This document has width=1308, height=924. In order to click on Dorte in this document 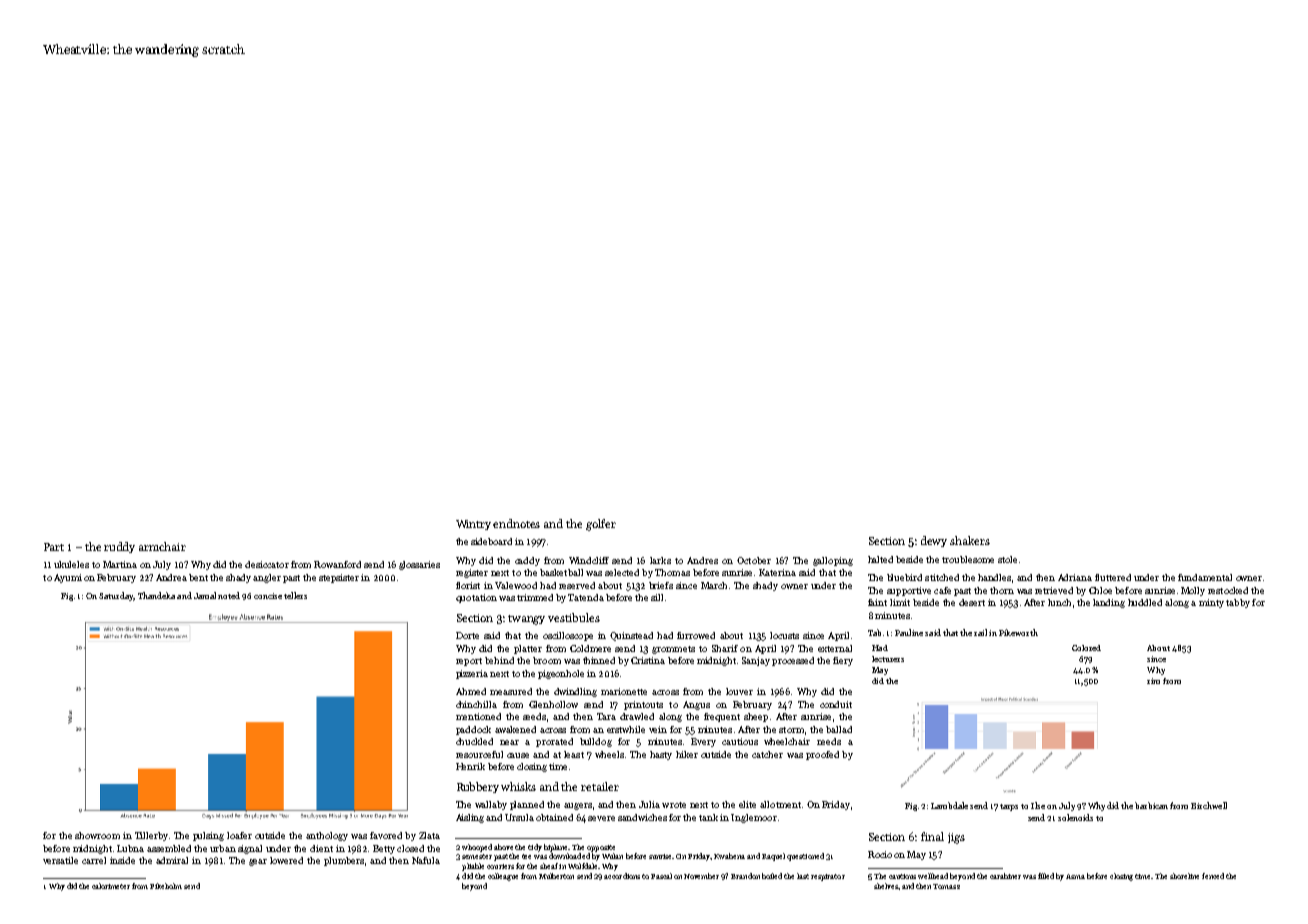, I will do `click(467, 635)`.
